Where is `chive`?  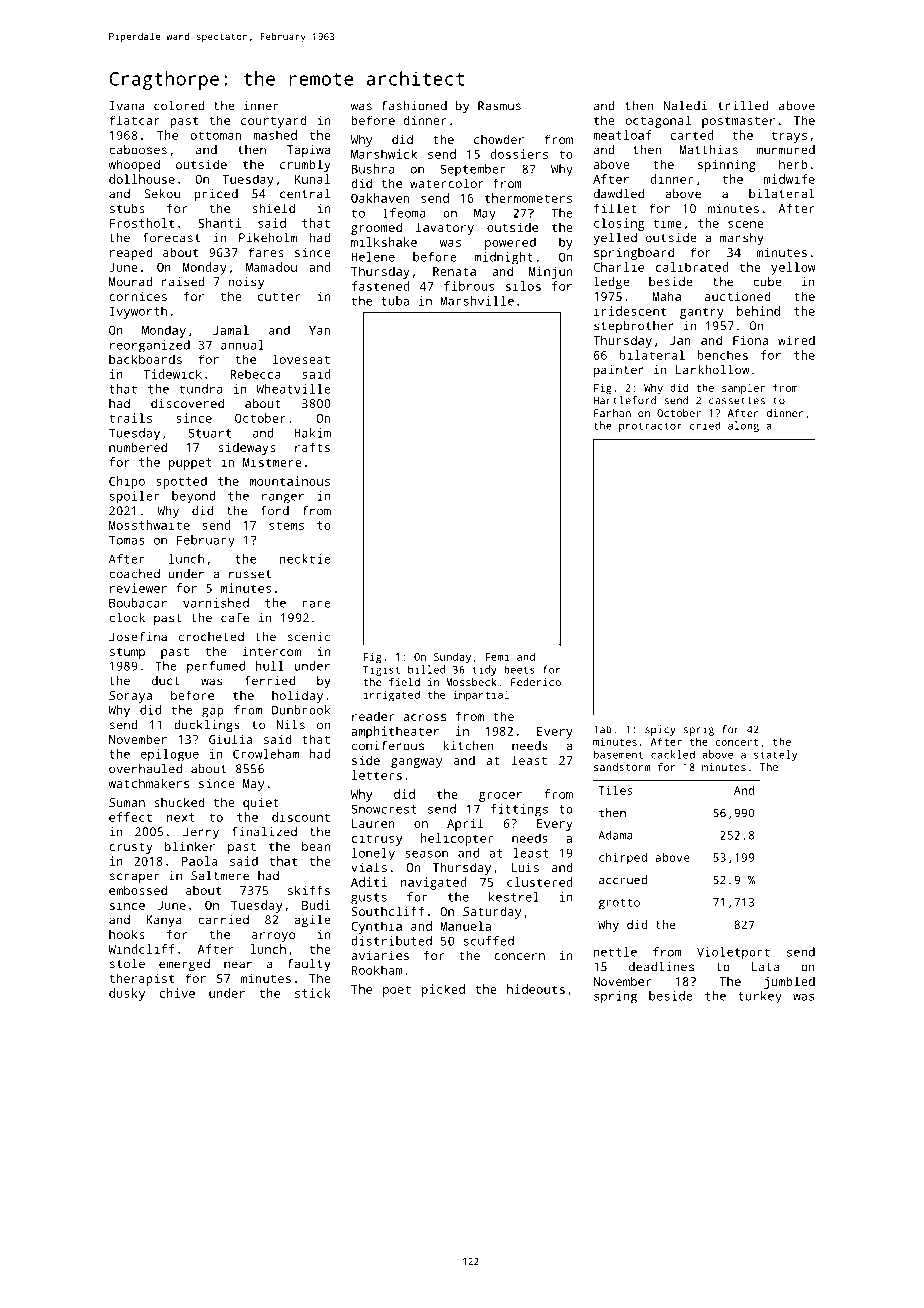 chive is located at coordinates (177, 993).
